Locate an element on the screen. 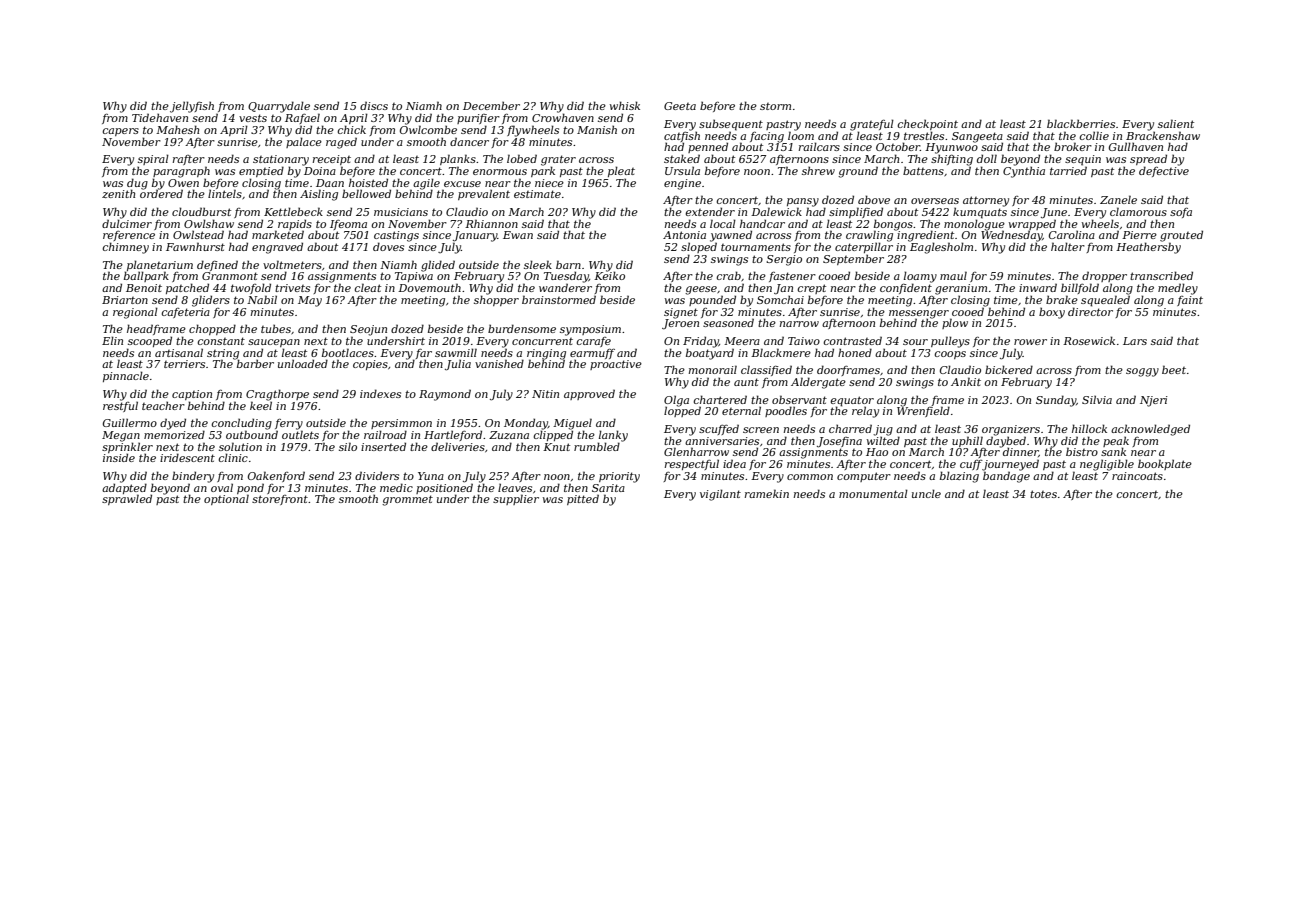  chimney is located at coordinates (125, 248).
